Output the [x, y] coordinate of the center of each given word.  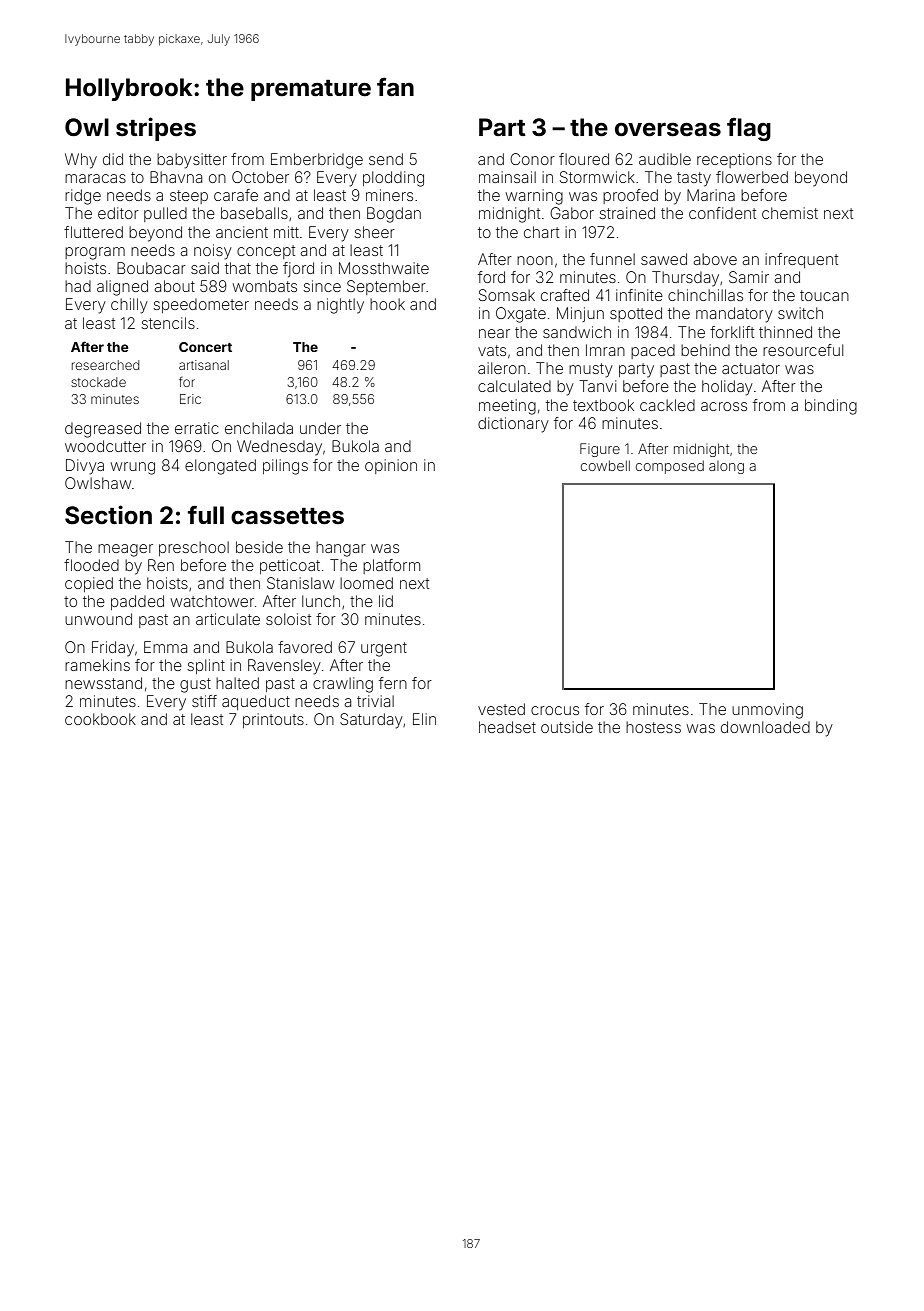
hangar [341, 549]
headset [507, 727]
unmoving [767, 711]
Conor [532, 159]
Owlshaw [98, 483]
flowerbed [752, 177]
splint [206, 666]
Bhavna [176, 177]
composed [670, 467]
